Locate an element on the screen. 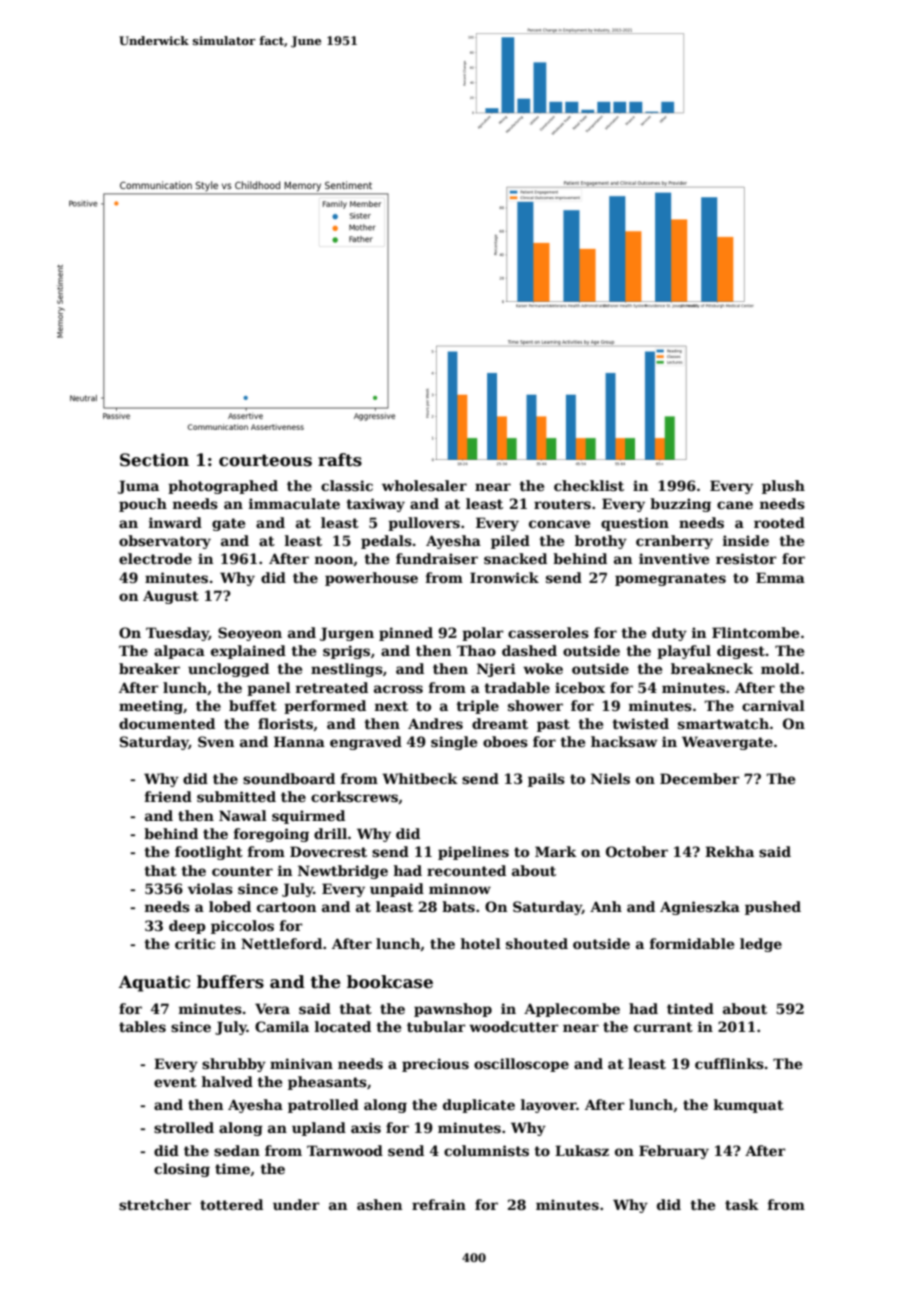 This screenshot has width=924, height=1308. checklist is located at coordinates (589, 485).
